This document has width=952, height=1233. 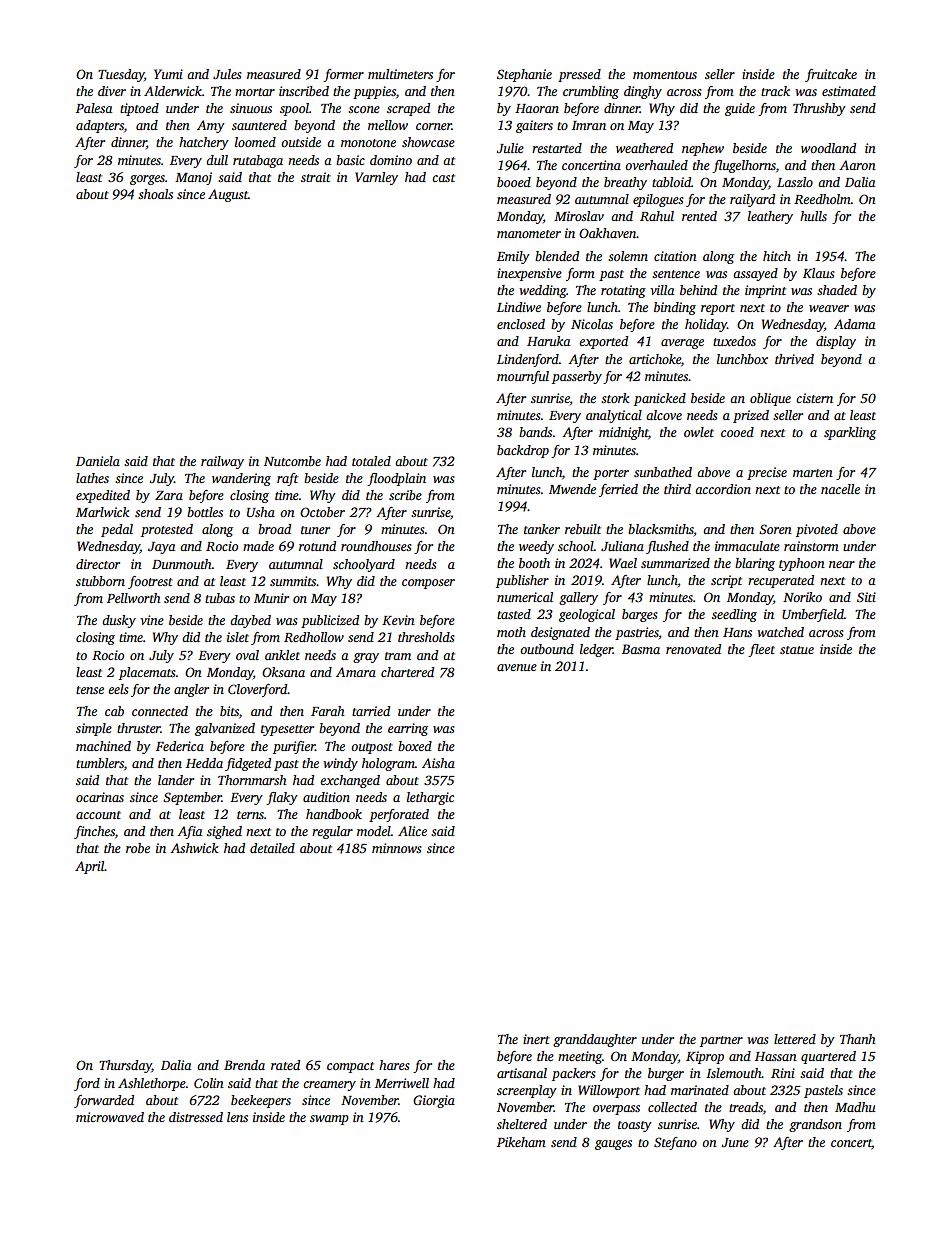 What do you see at coordinates (850, 433) in the document?
I see `sparkling` at bounding box center [850, 433].
